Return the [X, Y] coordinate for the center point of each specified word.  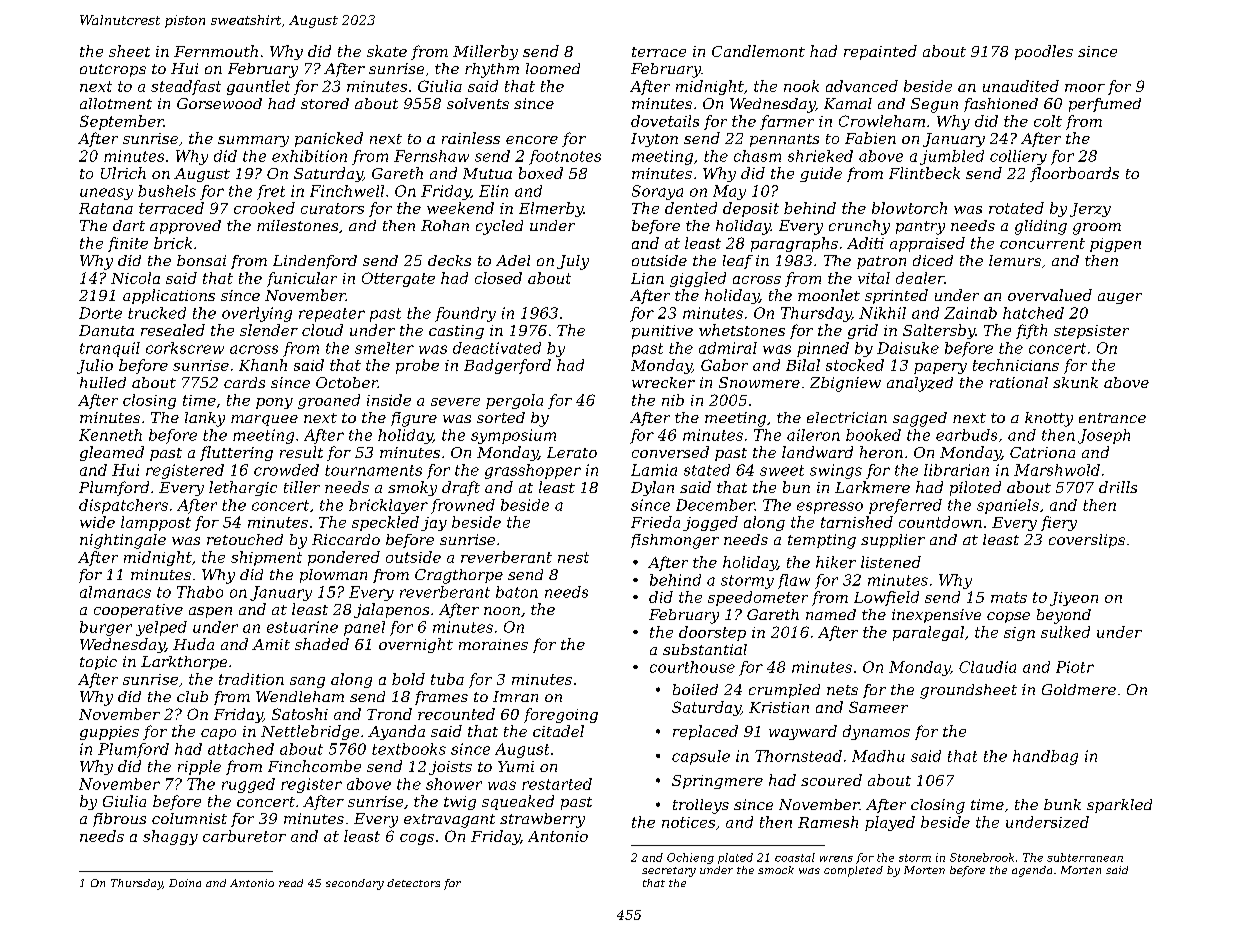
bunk [1062, 804]
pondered [344, 558]
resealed [173, 330]
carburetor [244, 836]
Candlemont [758, 51]
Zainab [970, 313]
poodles [1044, 52]
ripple [199, 767]
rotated [1016, 208]
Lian [647, 278]
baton [517, 592]
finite [128, 244]
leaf [738, 262]
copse [1008, 617]
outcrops [113, 70]
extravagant [449, 821]
